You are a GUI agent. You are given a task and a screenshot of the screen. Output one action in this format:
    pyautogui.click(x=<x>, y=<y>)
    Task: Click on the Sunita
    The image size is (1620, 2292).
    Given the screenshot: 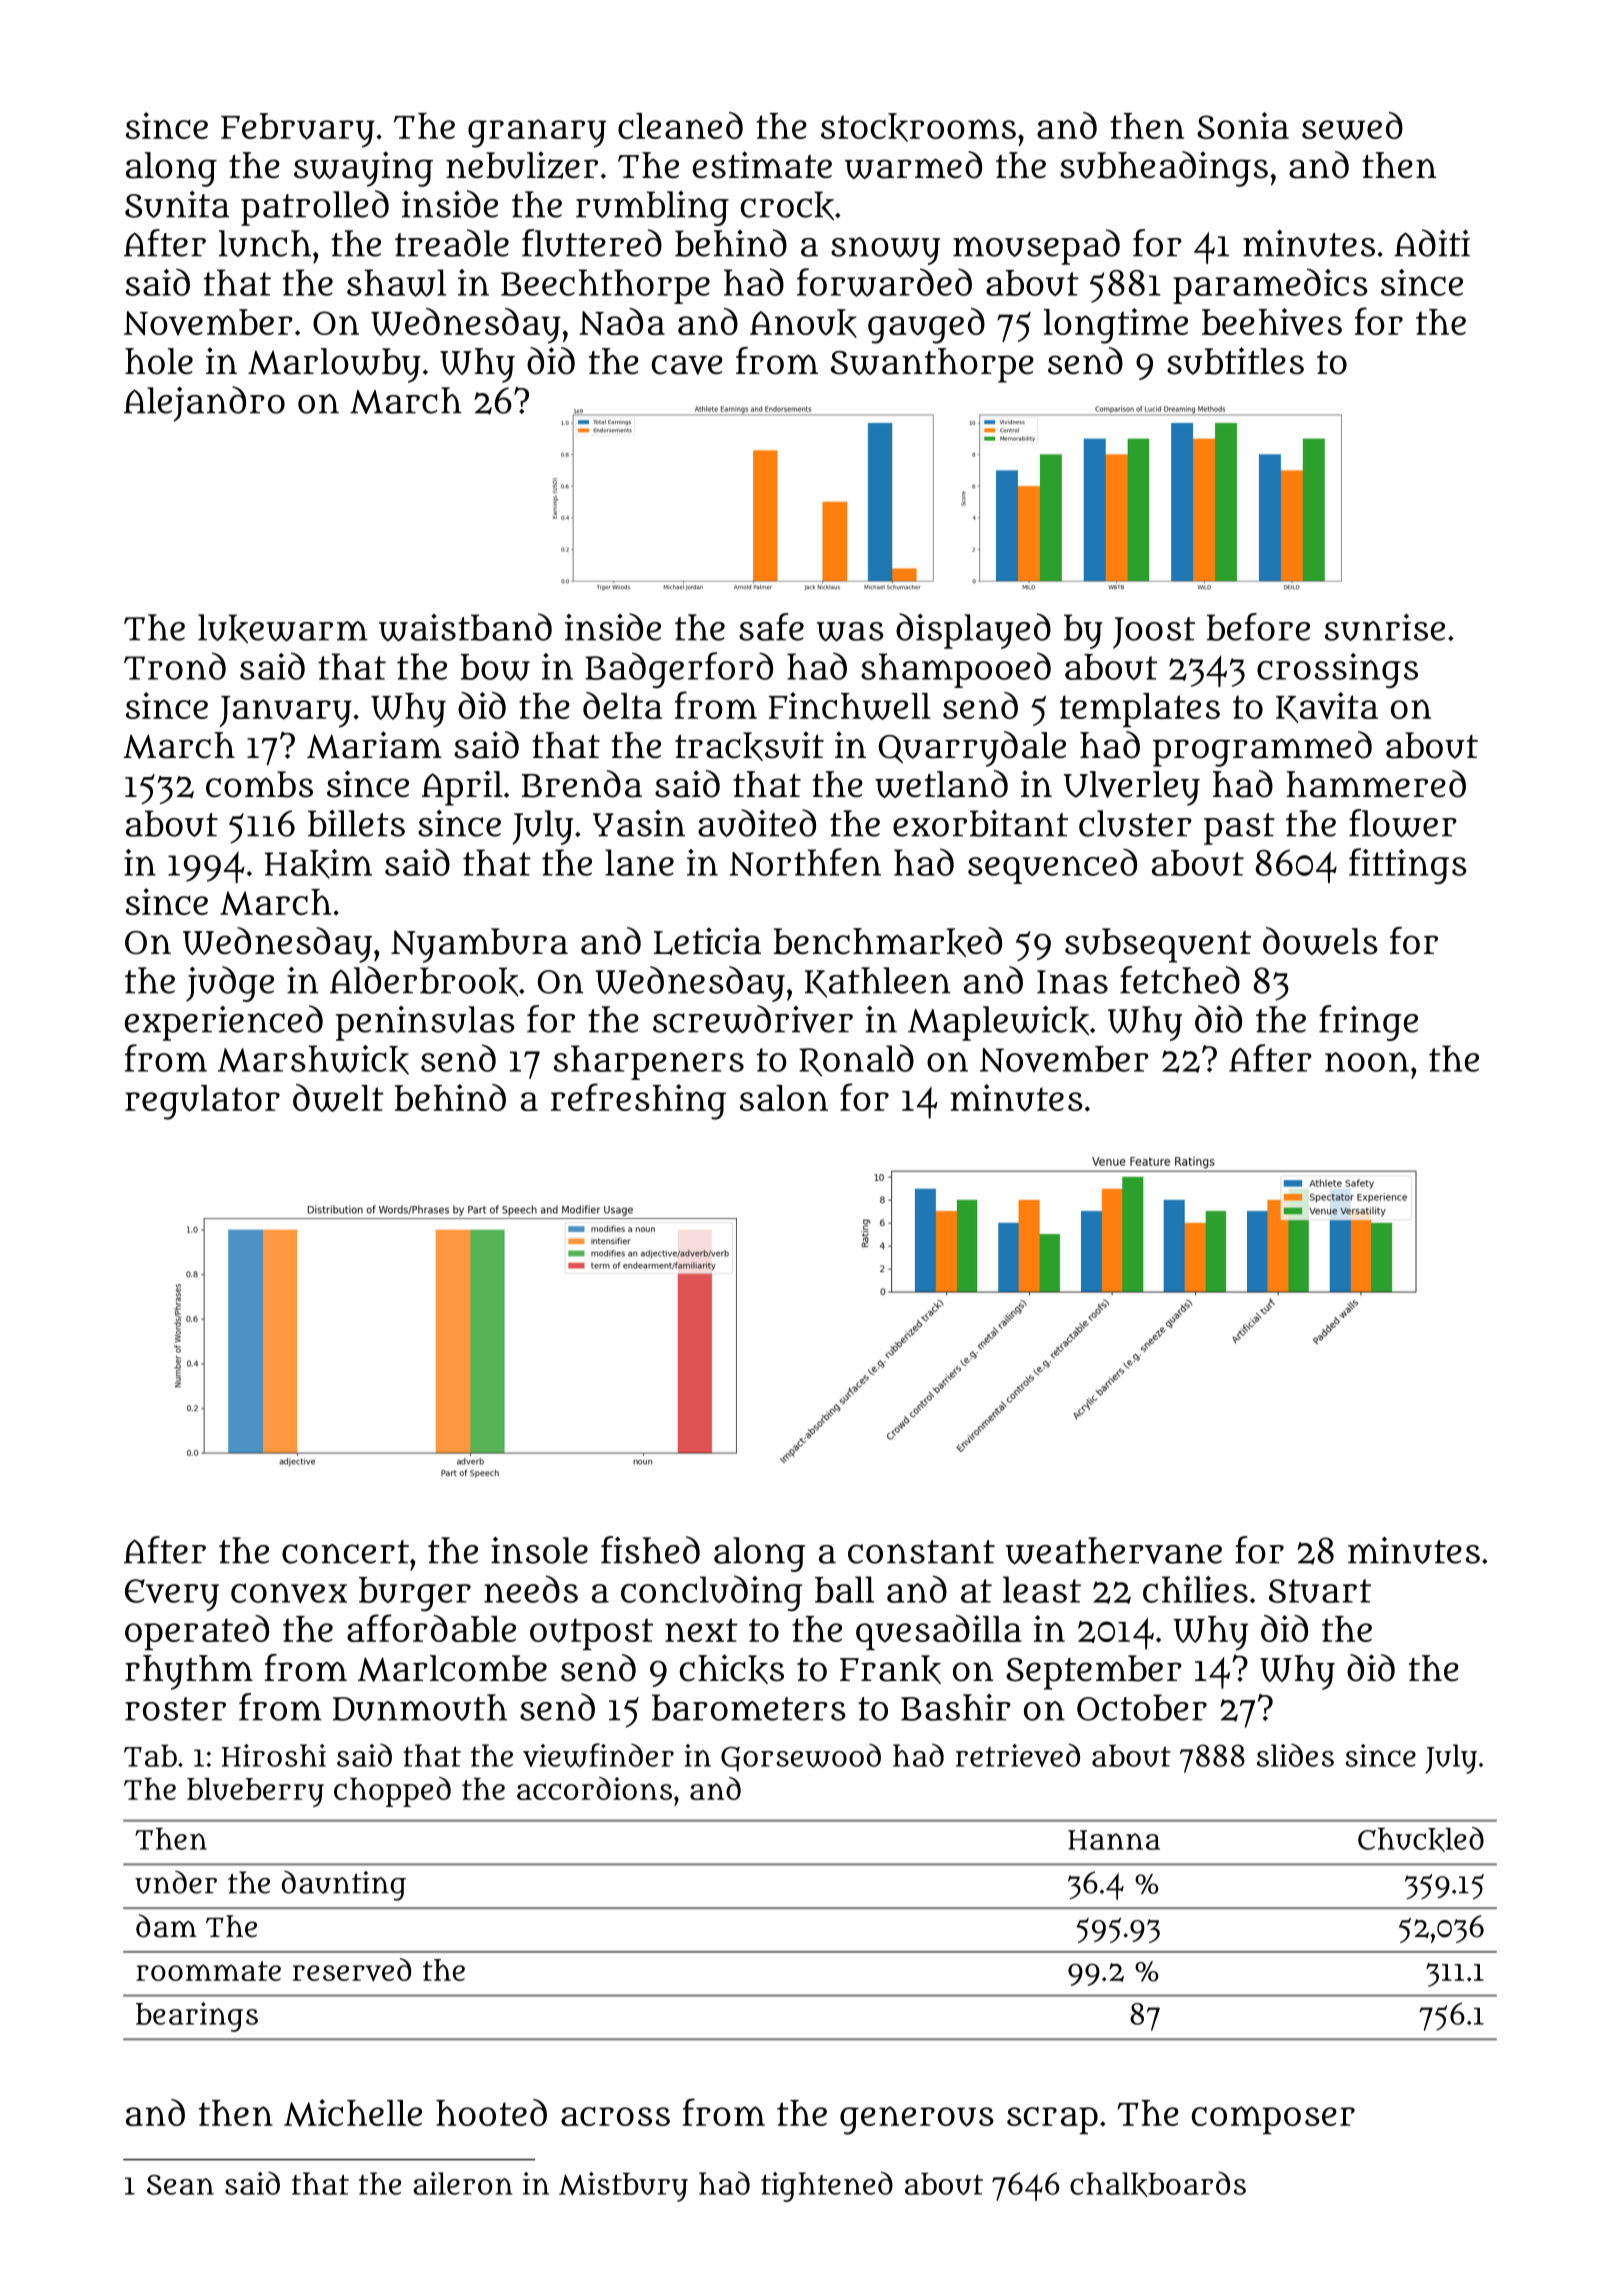 What is the action you would take?
    pyautogui.click(x=177, y=204)
